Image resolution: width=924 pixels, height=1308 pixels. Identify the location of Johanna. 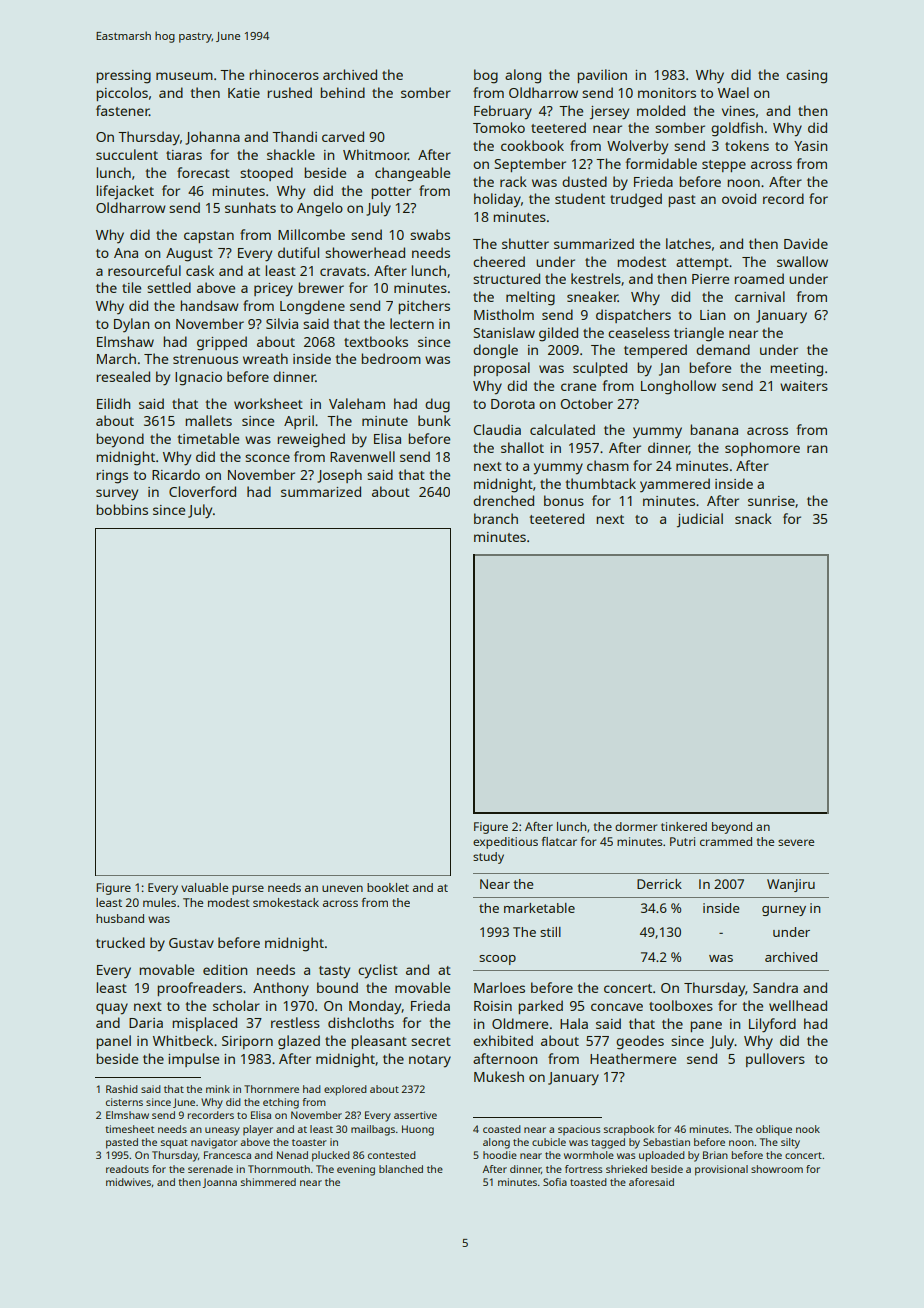
(212, 138).
